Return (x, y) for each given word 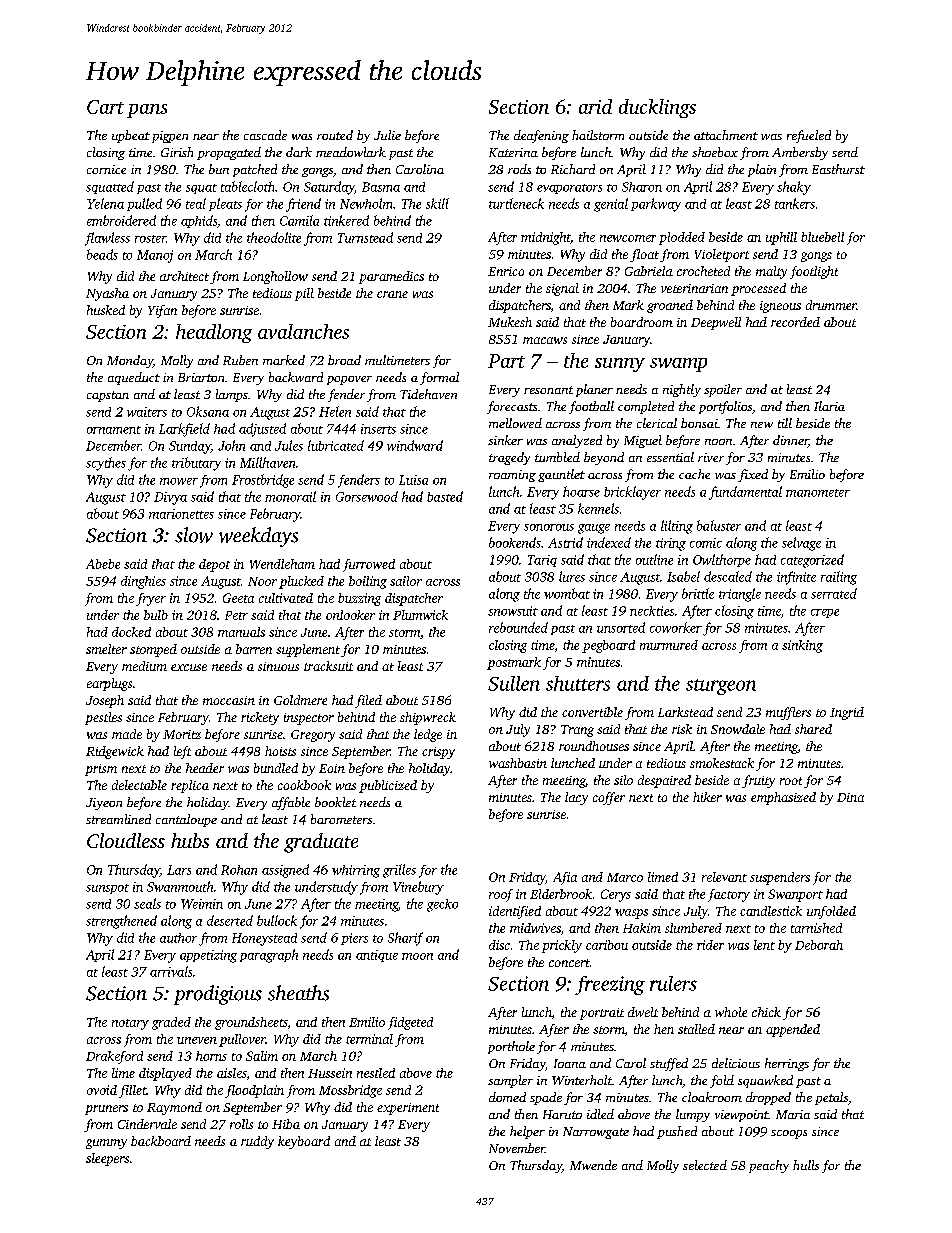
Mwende (593, 1165)
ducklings (657, 108)
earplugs (109, 684)
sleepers (107, 1159)
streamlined (118, 819)
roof (501, 895)
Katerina (513, 152)
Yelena (105, 203)
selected (705, 1165)
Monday (130, 361)
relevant (724, 877)
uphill (781, 238)
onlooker (350, 615)
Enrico (506, 271)
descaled (728, 576)
